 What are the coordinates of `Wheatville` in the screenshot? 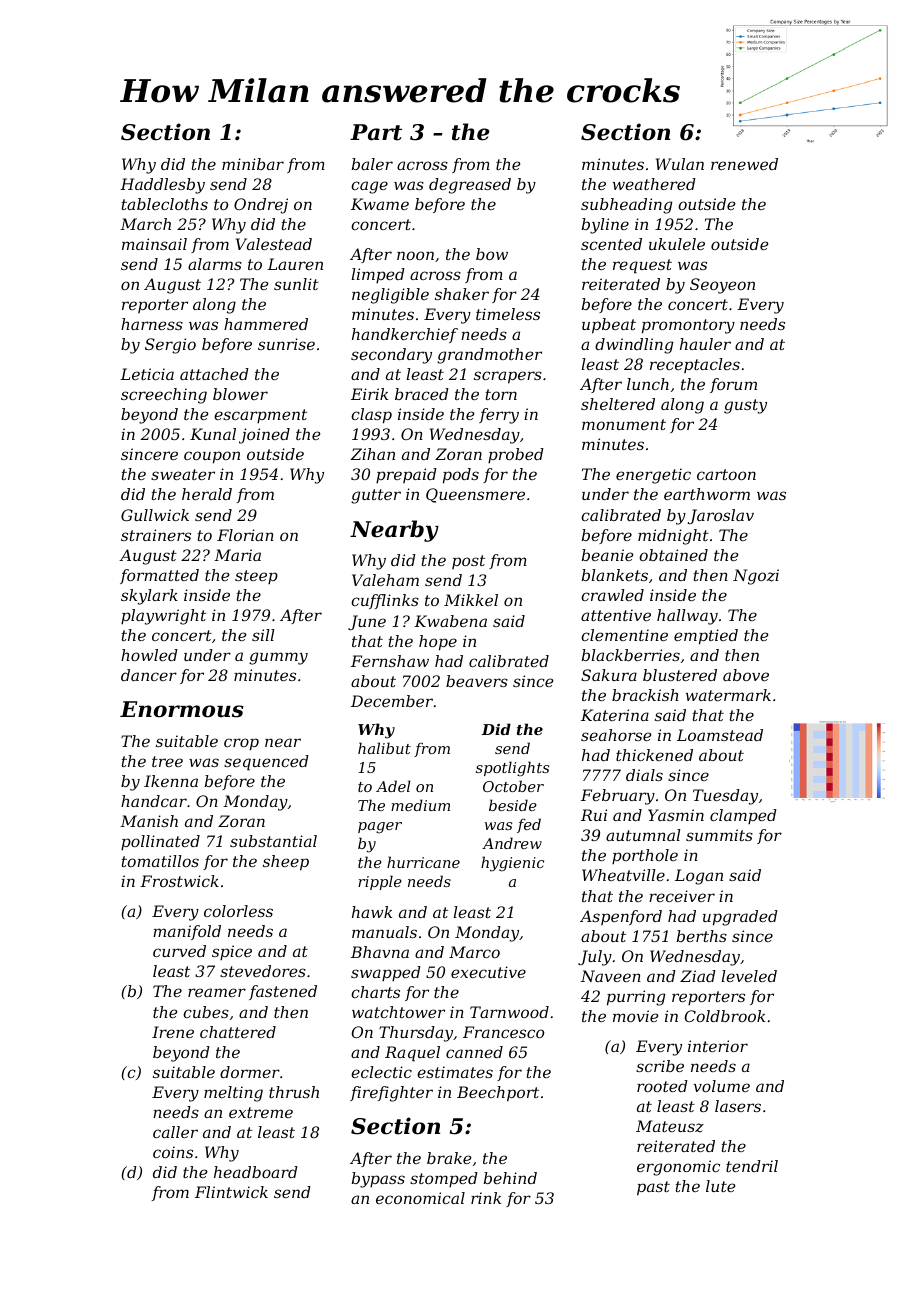 It's located at (623, 875).
